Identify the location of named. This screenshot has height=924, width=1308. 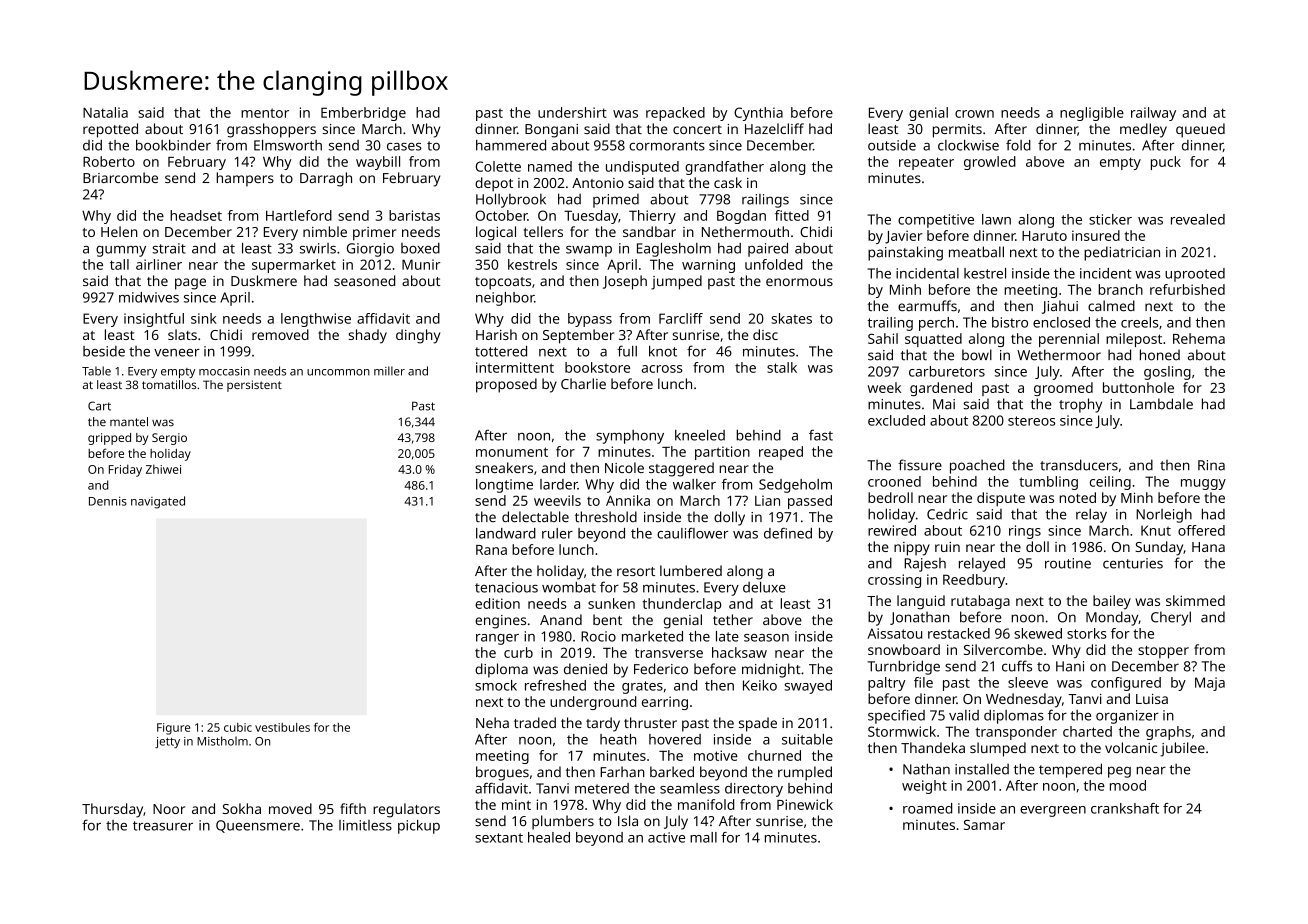
(550, 166).
